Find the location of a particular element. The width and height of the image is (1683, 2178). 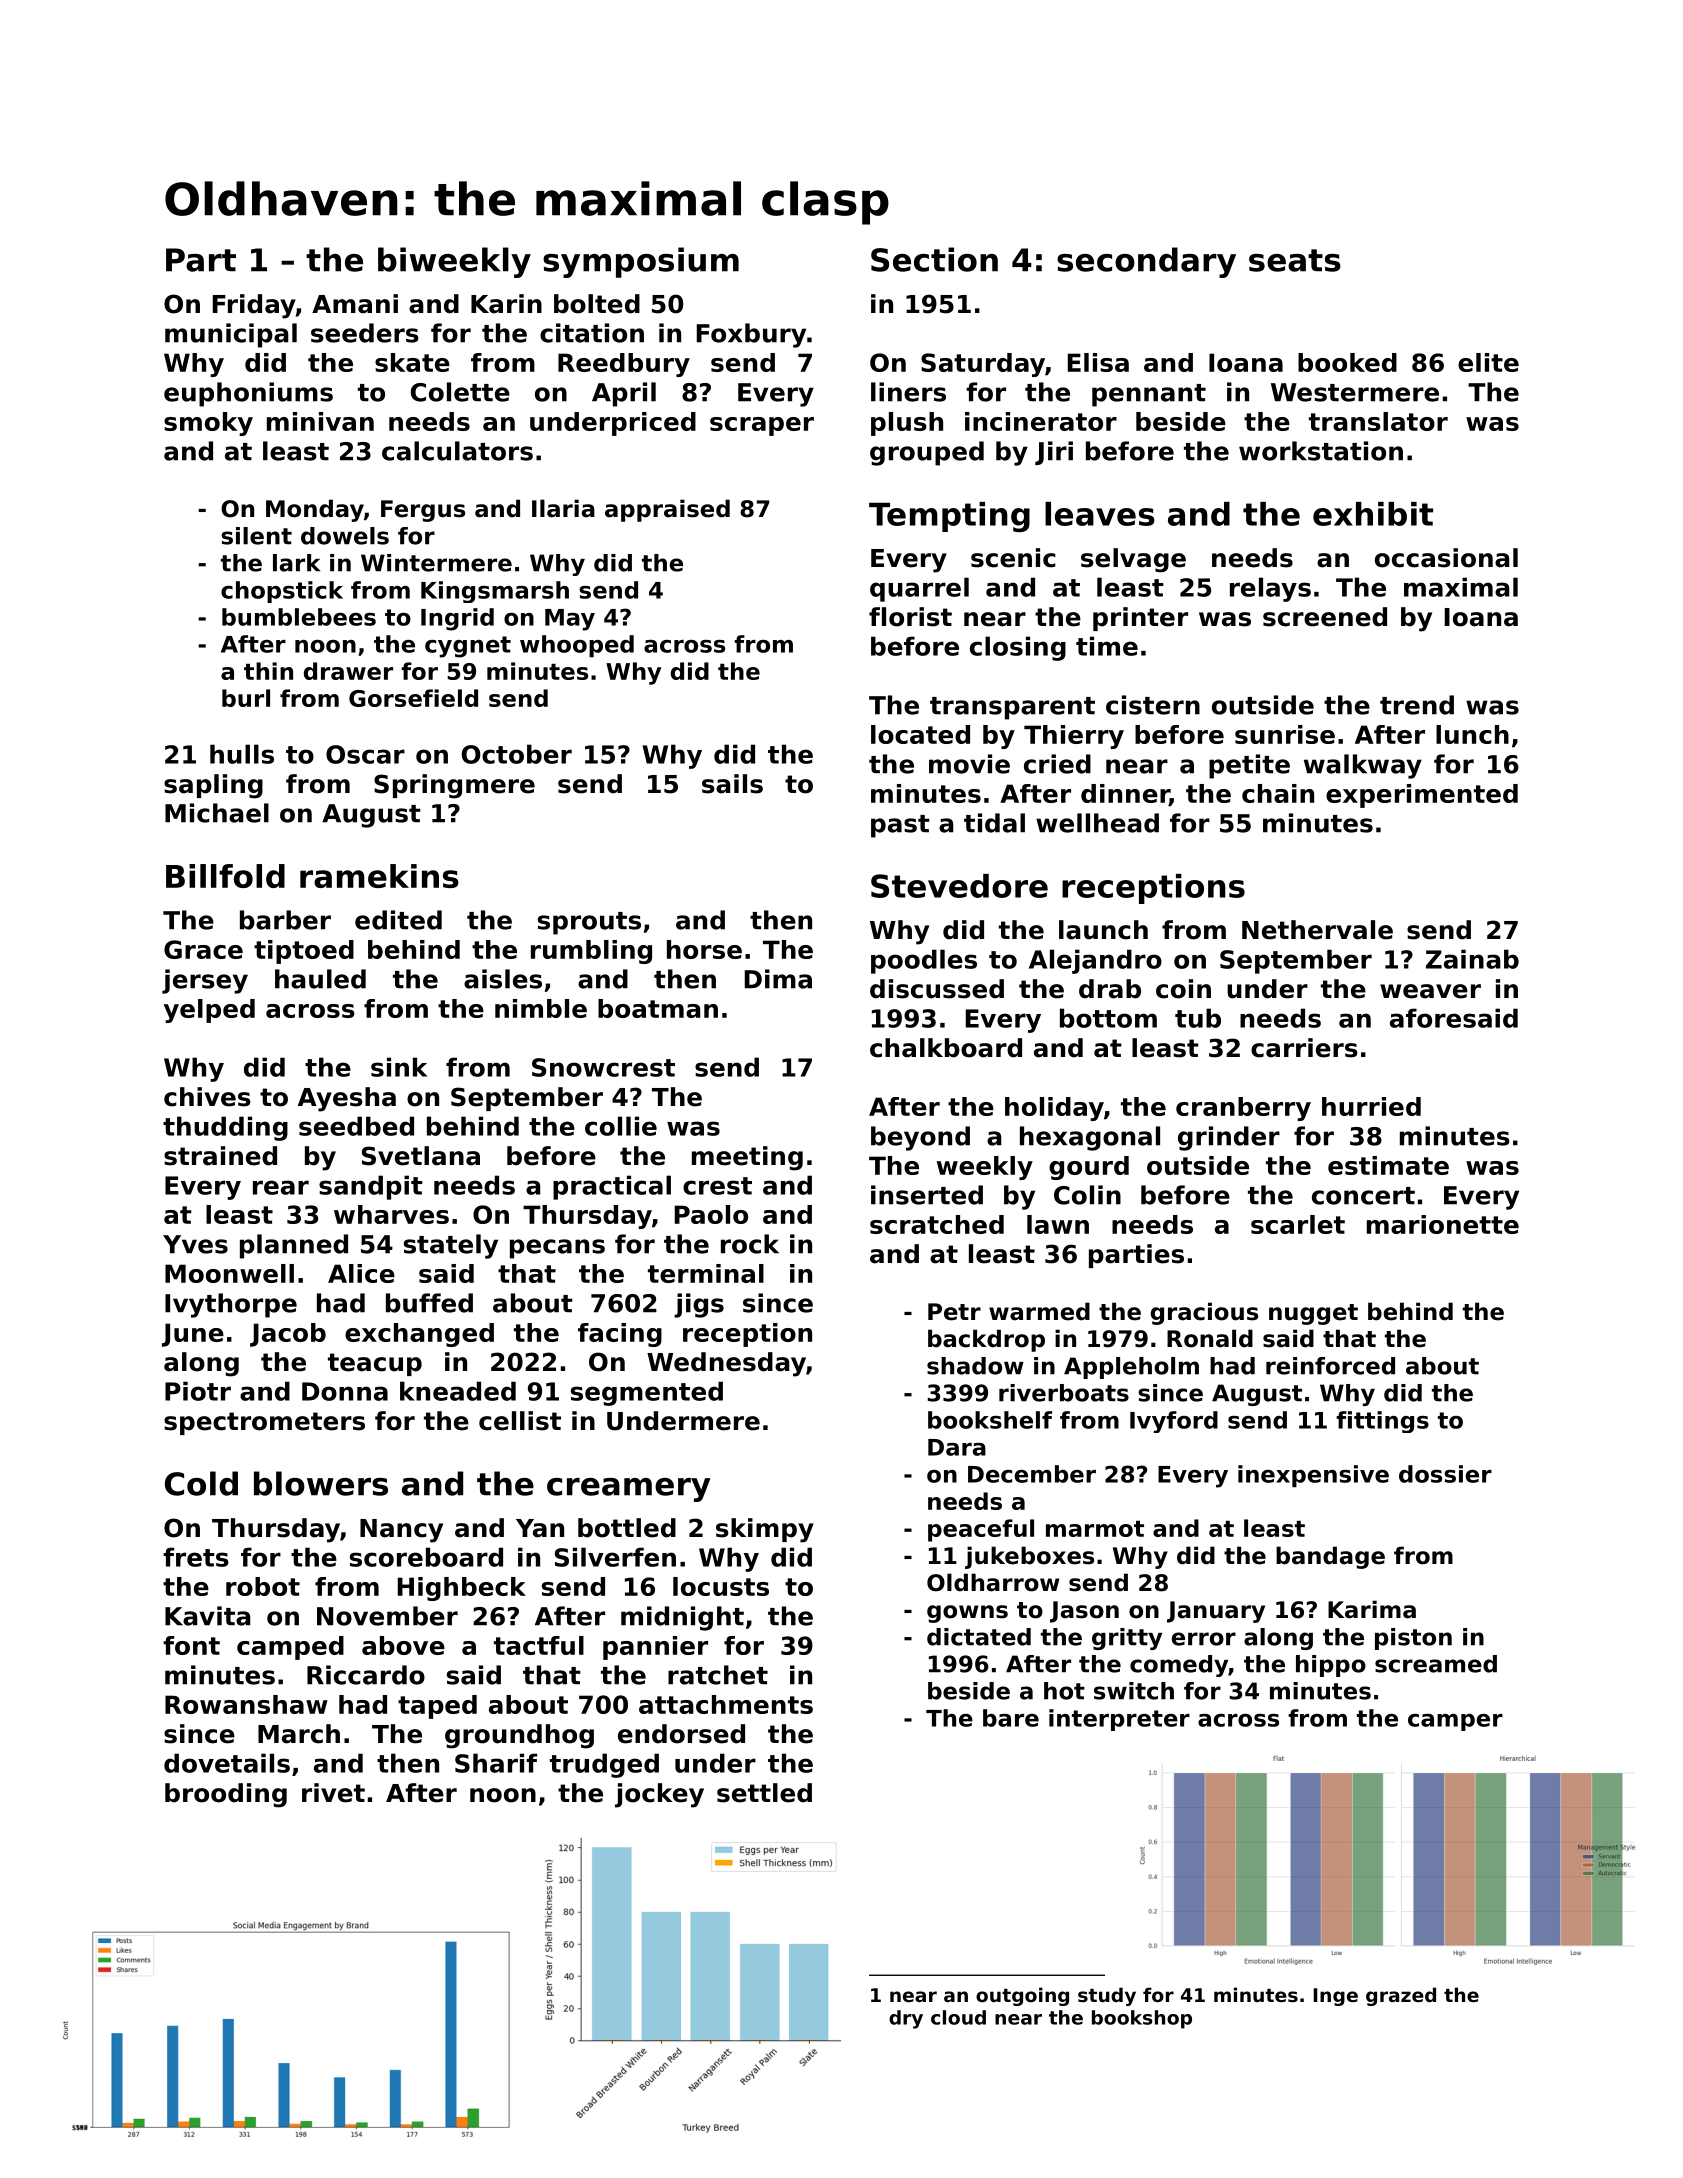

relays is located at coordinates (1270, 589).
